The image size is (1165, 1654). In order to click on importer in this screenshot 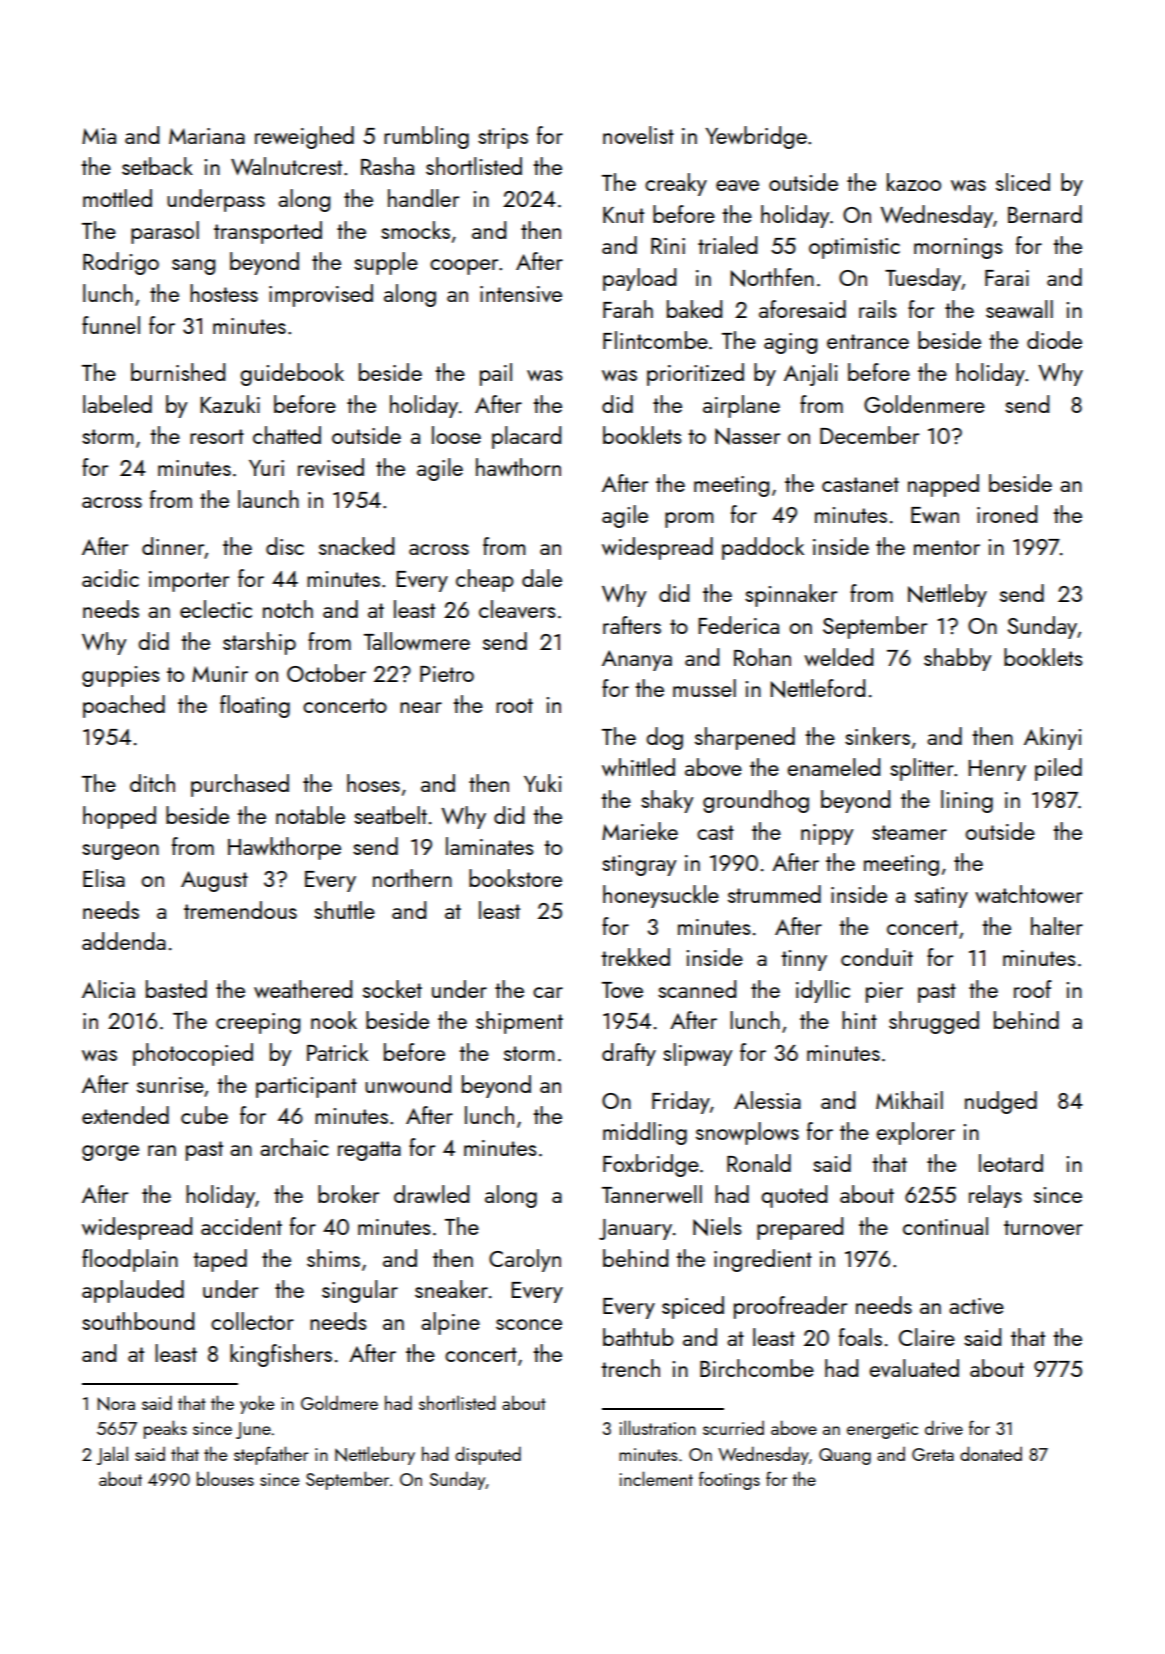, I will do `click(189, 581)`.
